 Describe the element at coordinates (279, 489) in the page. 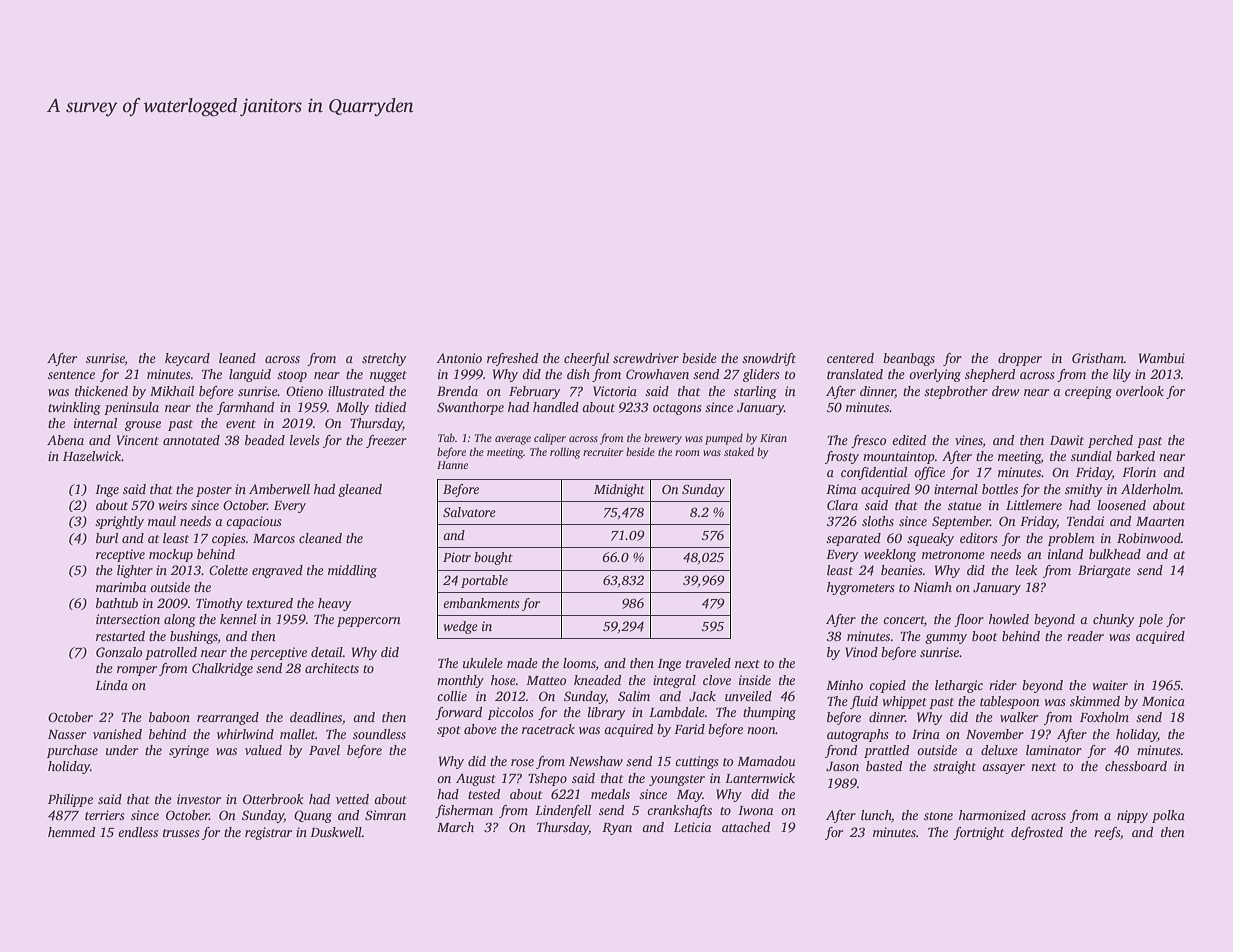

I see `Amberwell` at that location.
